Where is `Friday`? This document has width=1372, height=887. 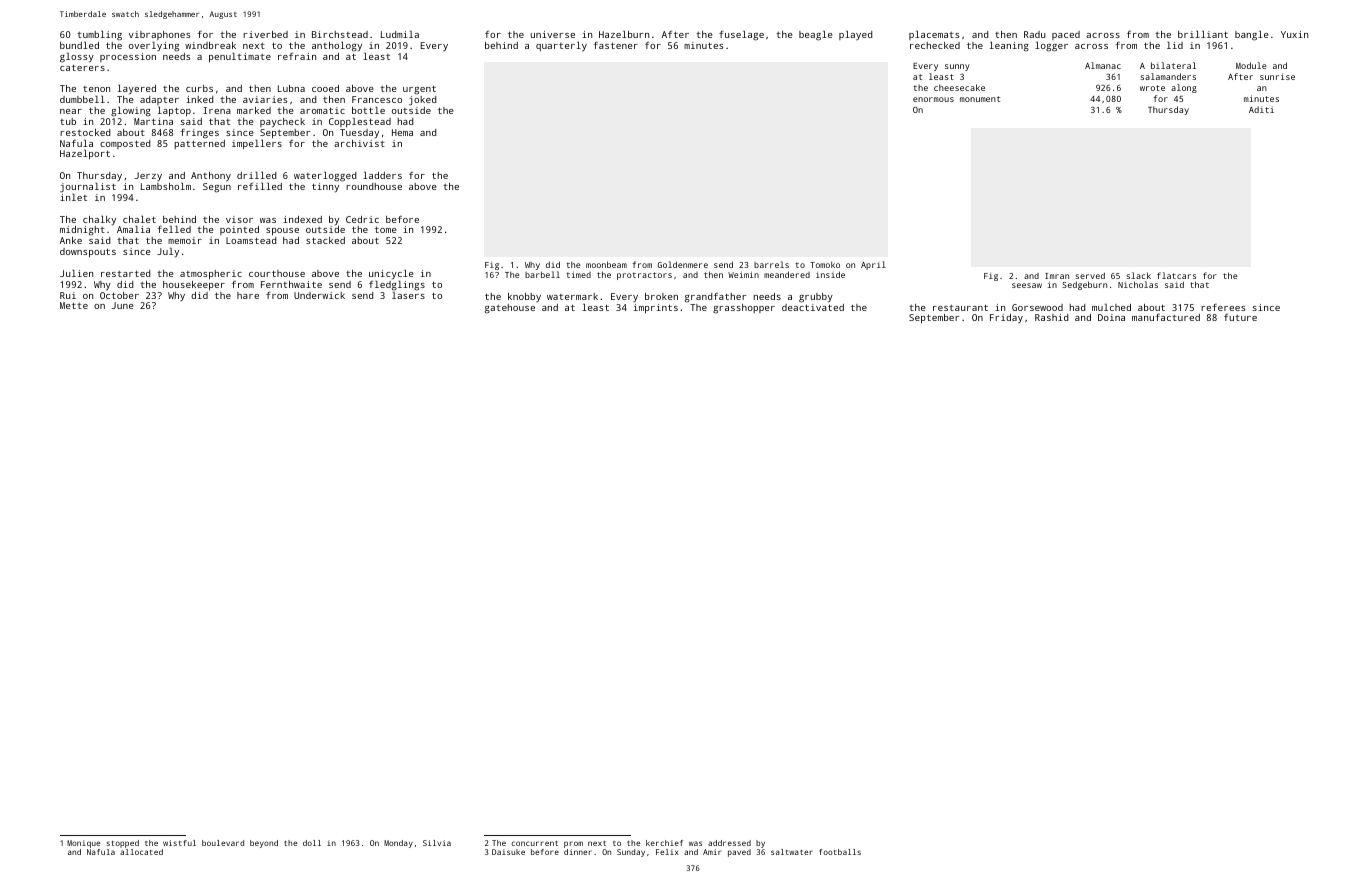
Friday is located at coordinates (1006, 319).
